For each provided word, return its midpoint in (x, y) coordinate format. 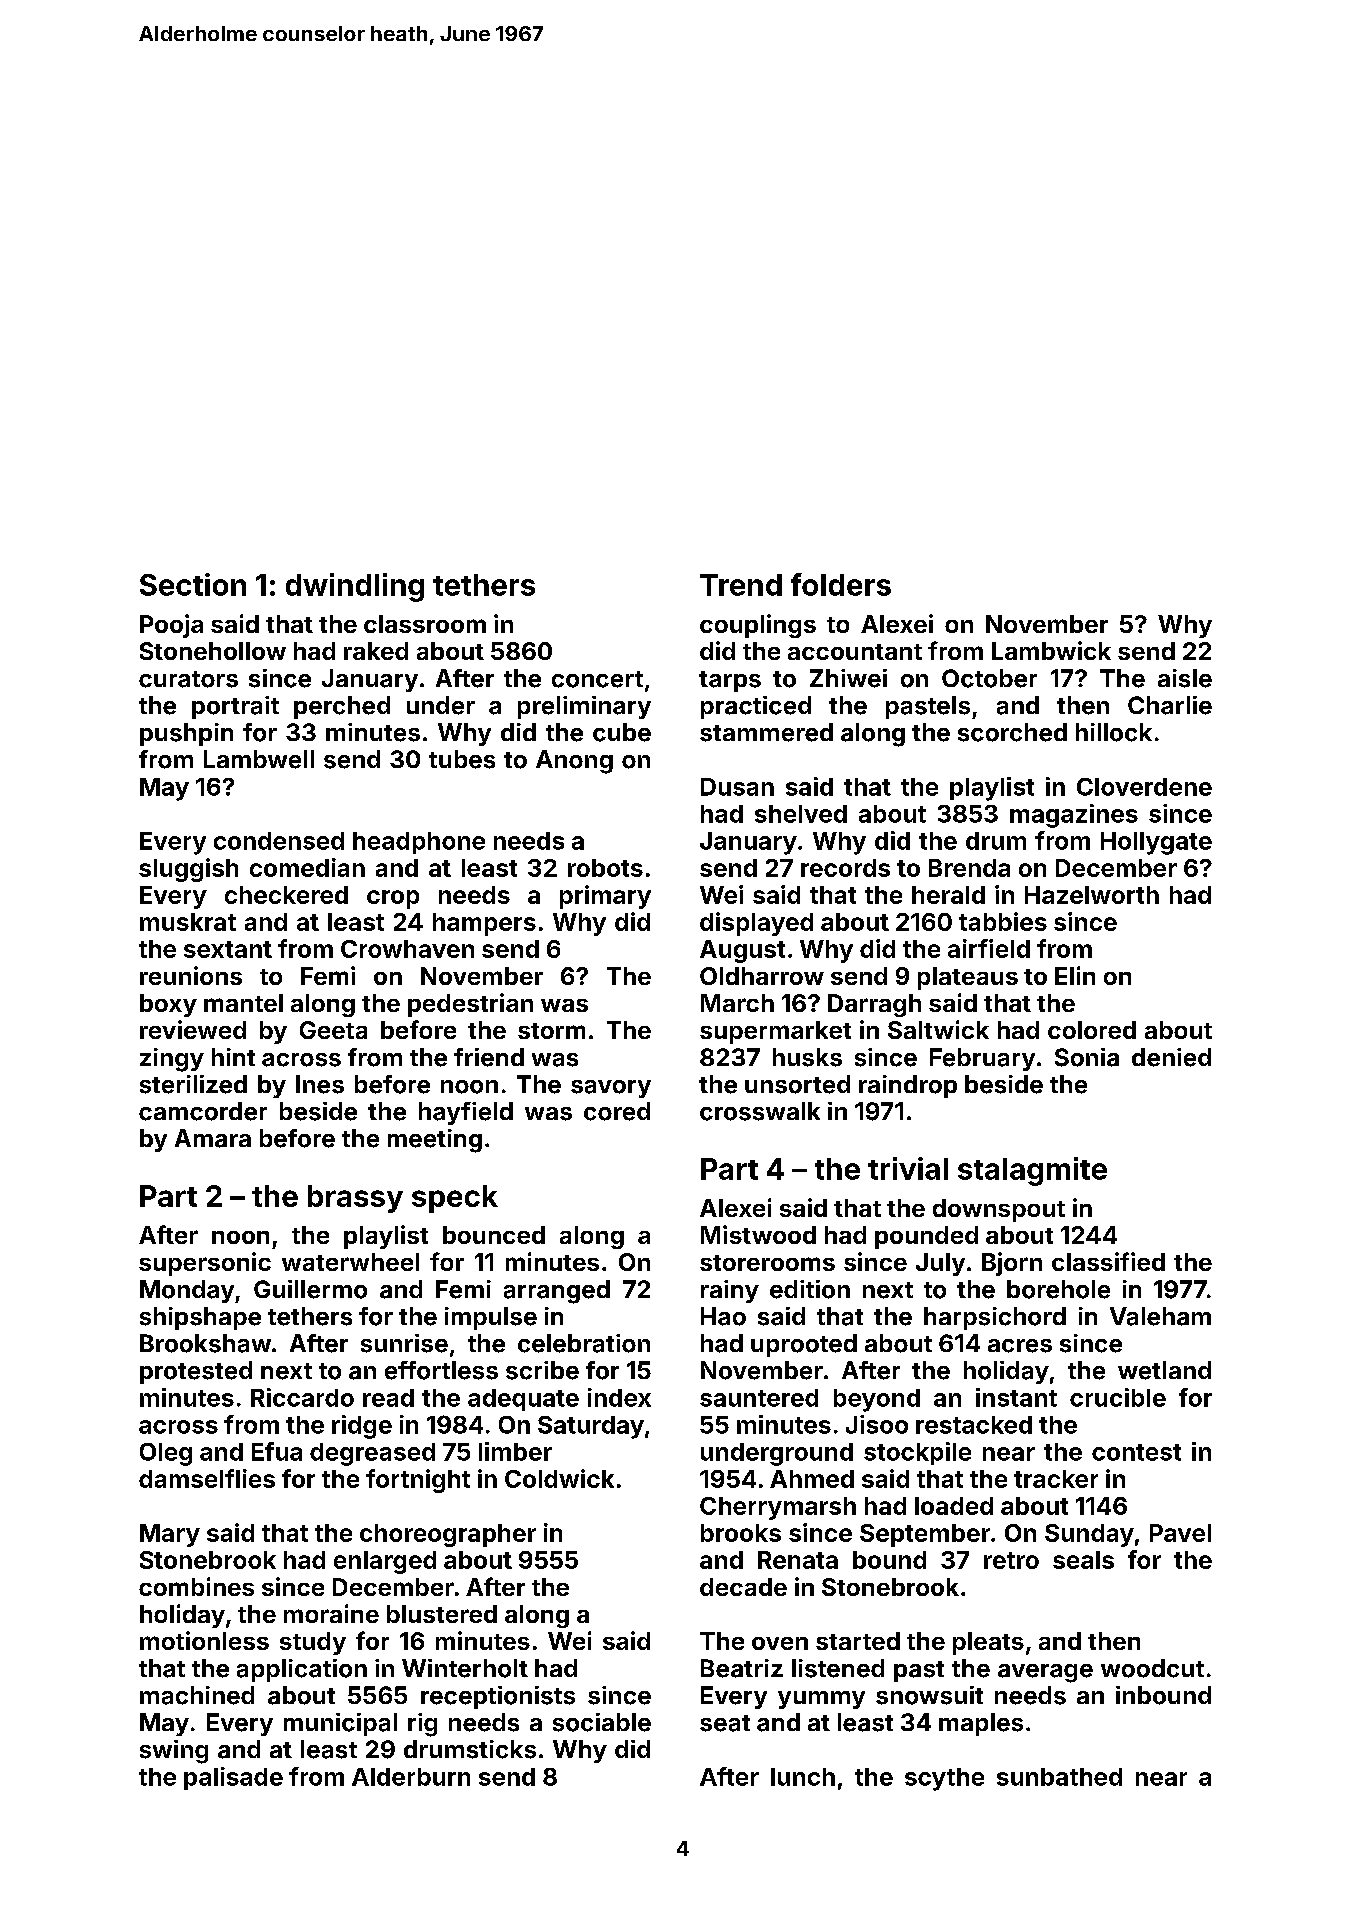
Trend (741, 585)
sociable (602, 1722)
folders (841, 584)
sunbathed (1059, 1777)
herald (948, 895)
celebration (584, 1343)
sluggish (188, 870)
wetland (1164, 1370)
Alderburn (411, 1777)
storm (551, 1031)
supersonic (205, 1264)
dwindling (355, 587)
